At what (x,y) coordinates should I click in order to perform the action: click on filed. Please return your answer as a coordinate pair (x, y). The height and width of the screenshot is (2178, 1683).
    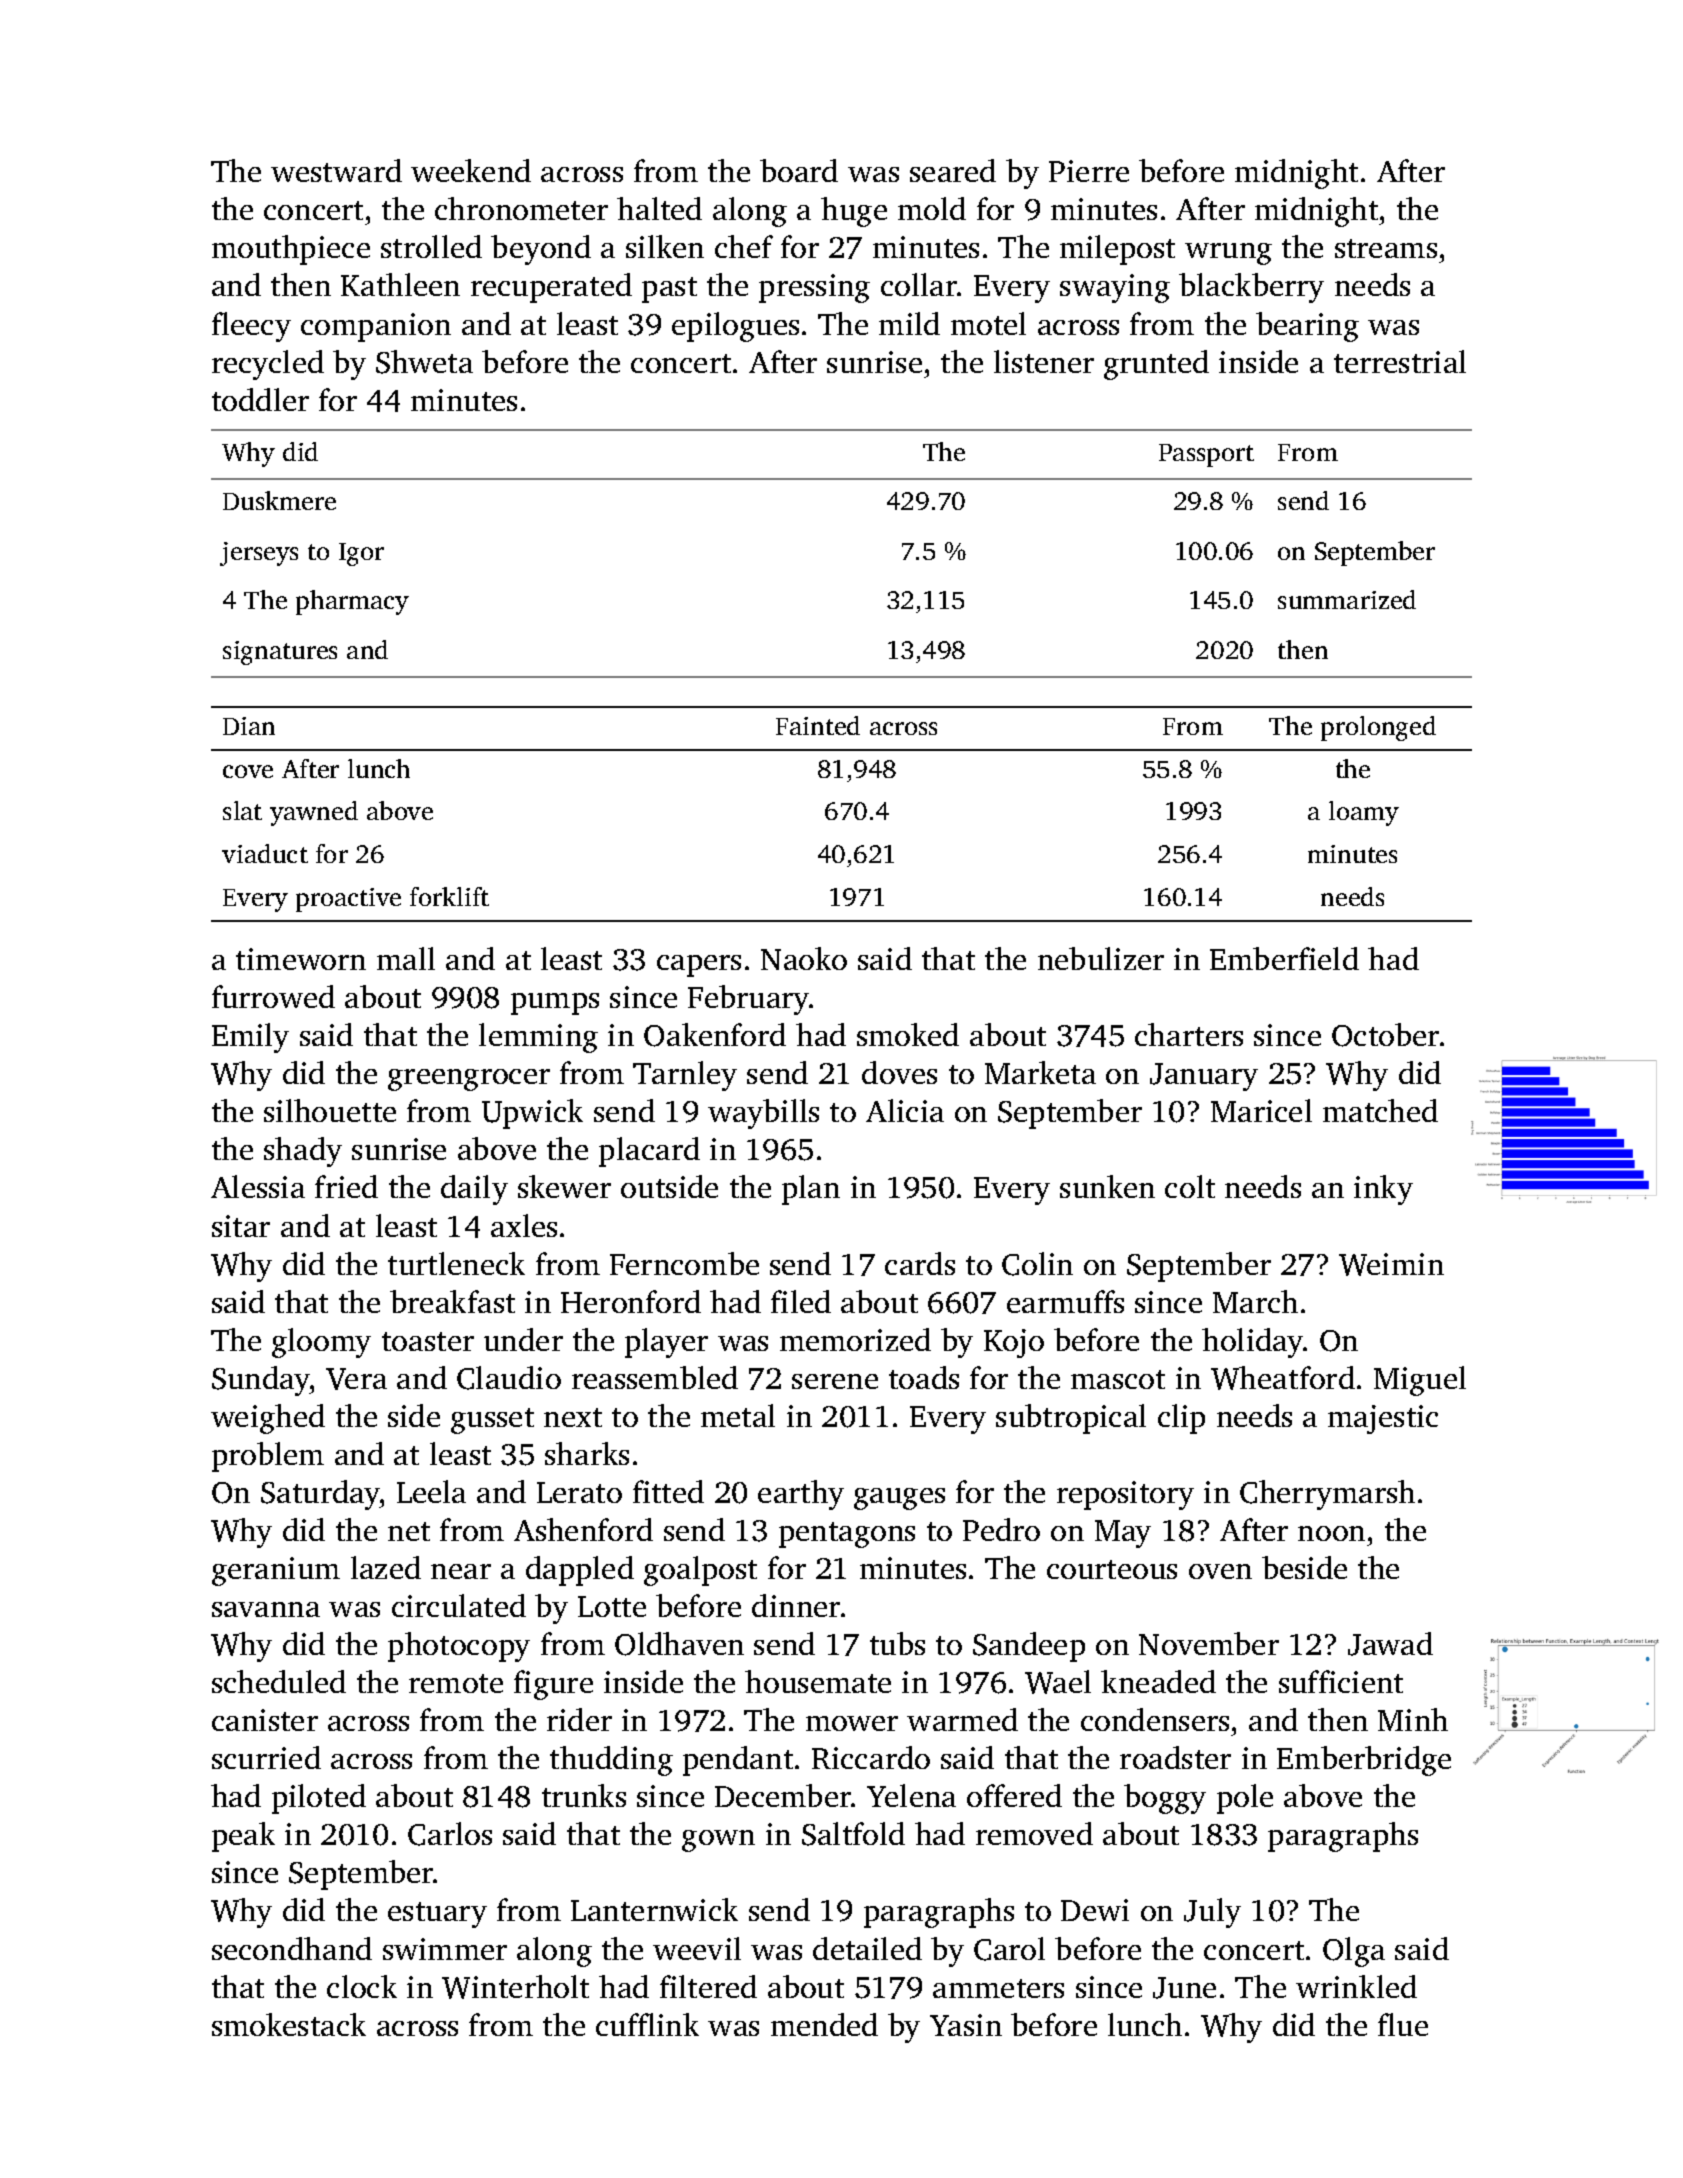
    Looking at the image, I should click on (801, 1301).
